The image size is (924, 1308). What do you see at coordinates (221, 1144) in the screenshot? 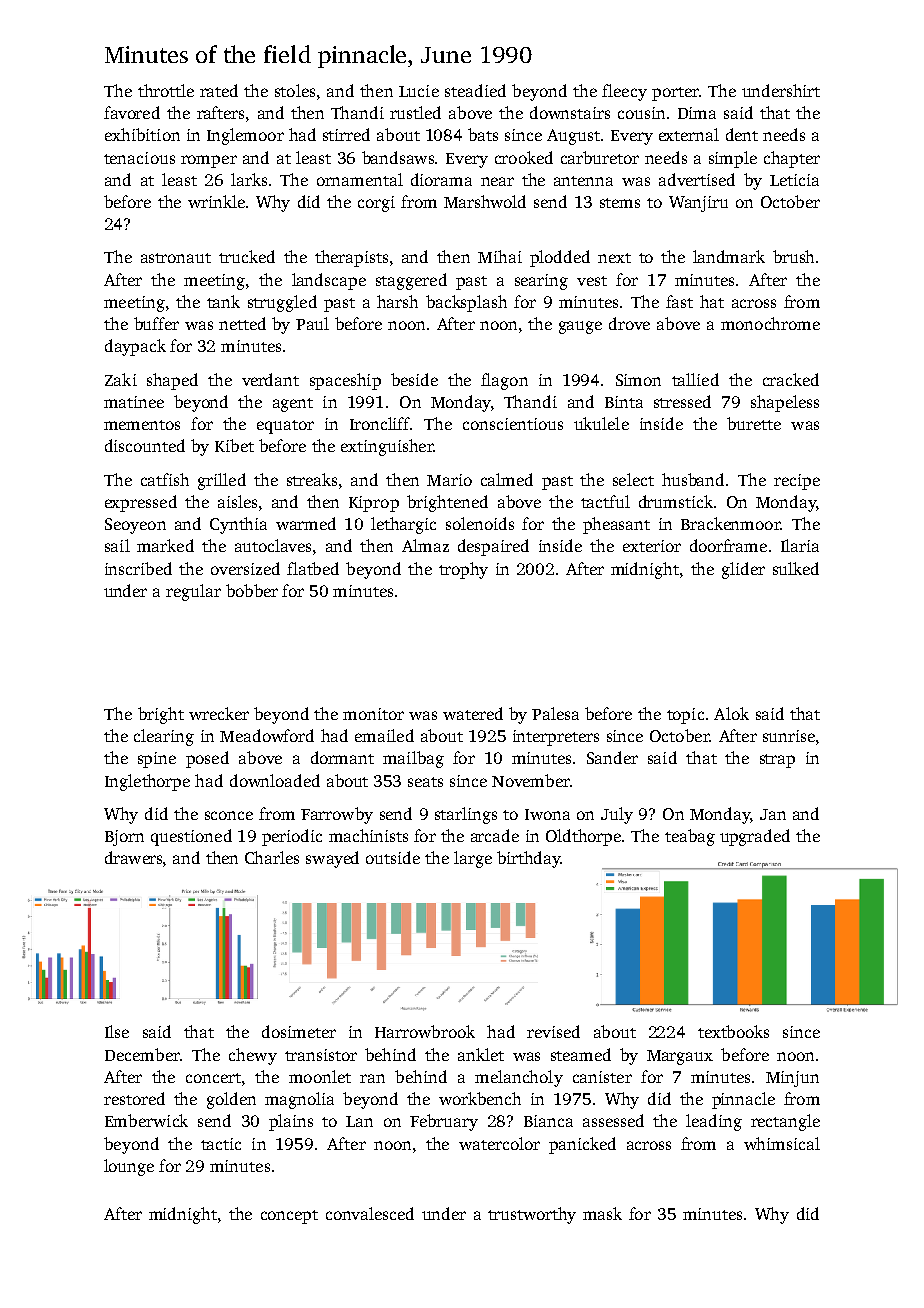
I see `tactic` at bounding box center [221, 1144].
